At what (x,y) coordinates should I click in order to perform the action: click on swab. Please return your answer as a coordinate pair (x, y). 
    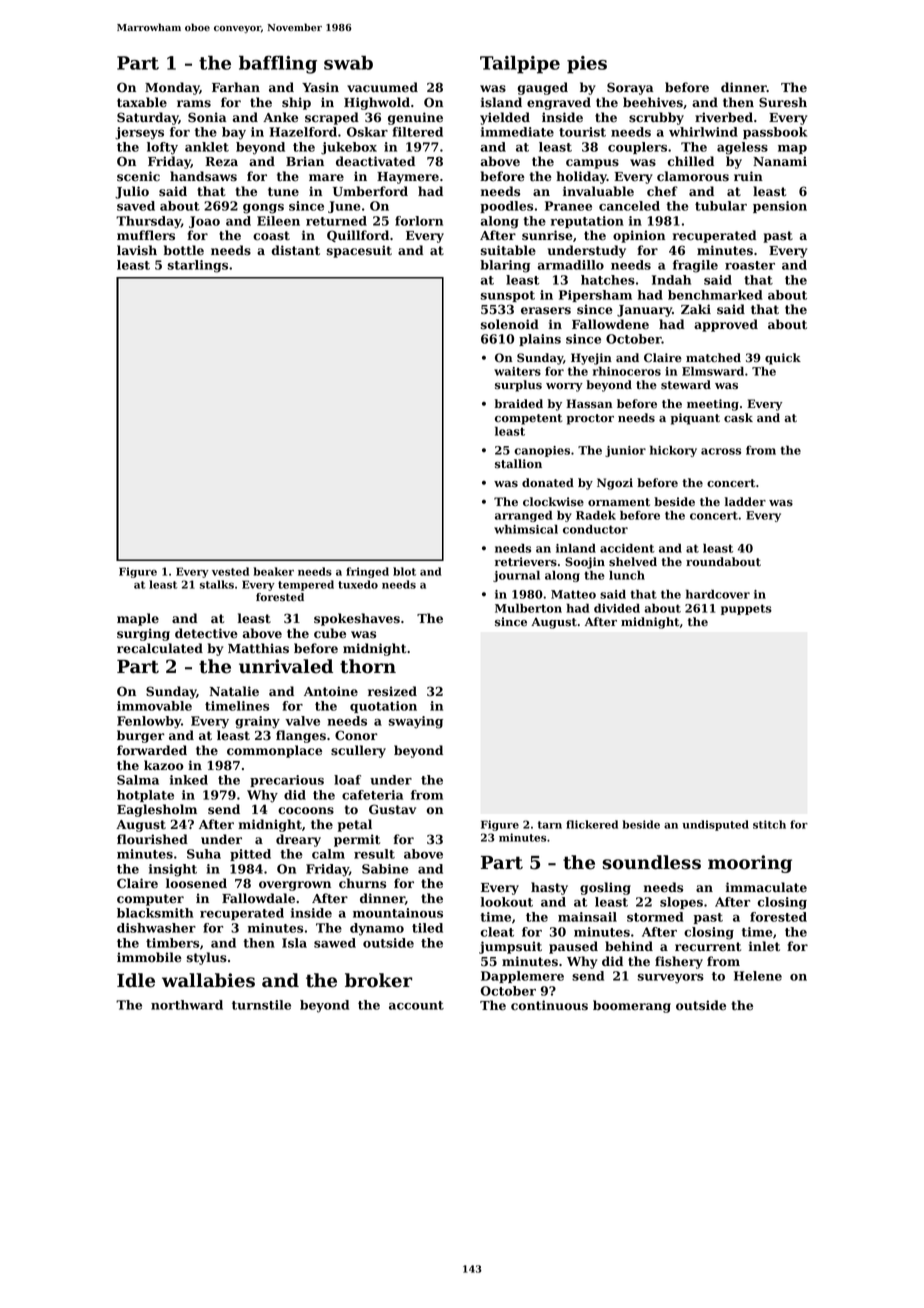
    Looking at the image, I should click on (348, 62).
